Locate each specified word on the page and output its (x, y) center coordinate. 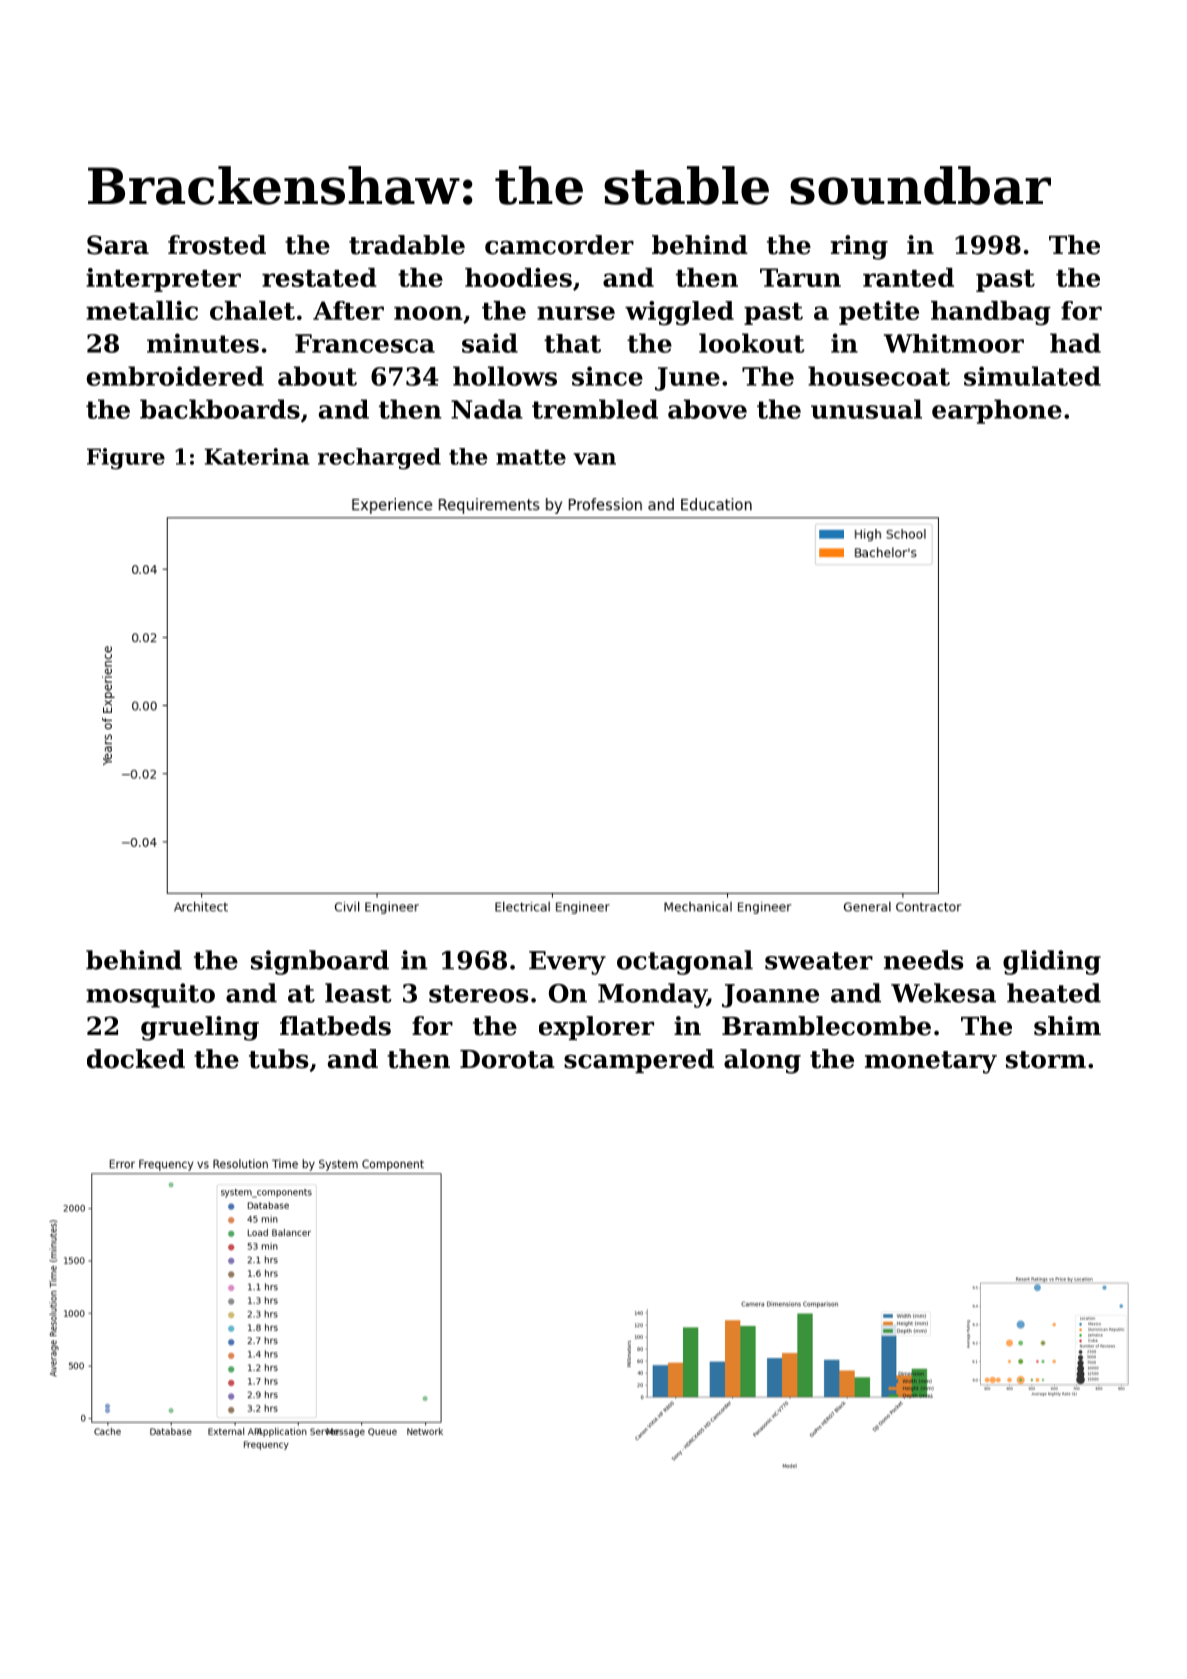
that (572, 343)
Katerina (257, 456)
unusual (866, 409)
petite (879, 313)
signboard (320, 962)
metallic (142, 310)
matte (531, 457)
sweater (819, 961)
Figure (126, 459)
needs (923, 960)
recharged (379, 459)
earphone (997, 411)
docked (136, 1059)
